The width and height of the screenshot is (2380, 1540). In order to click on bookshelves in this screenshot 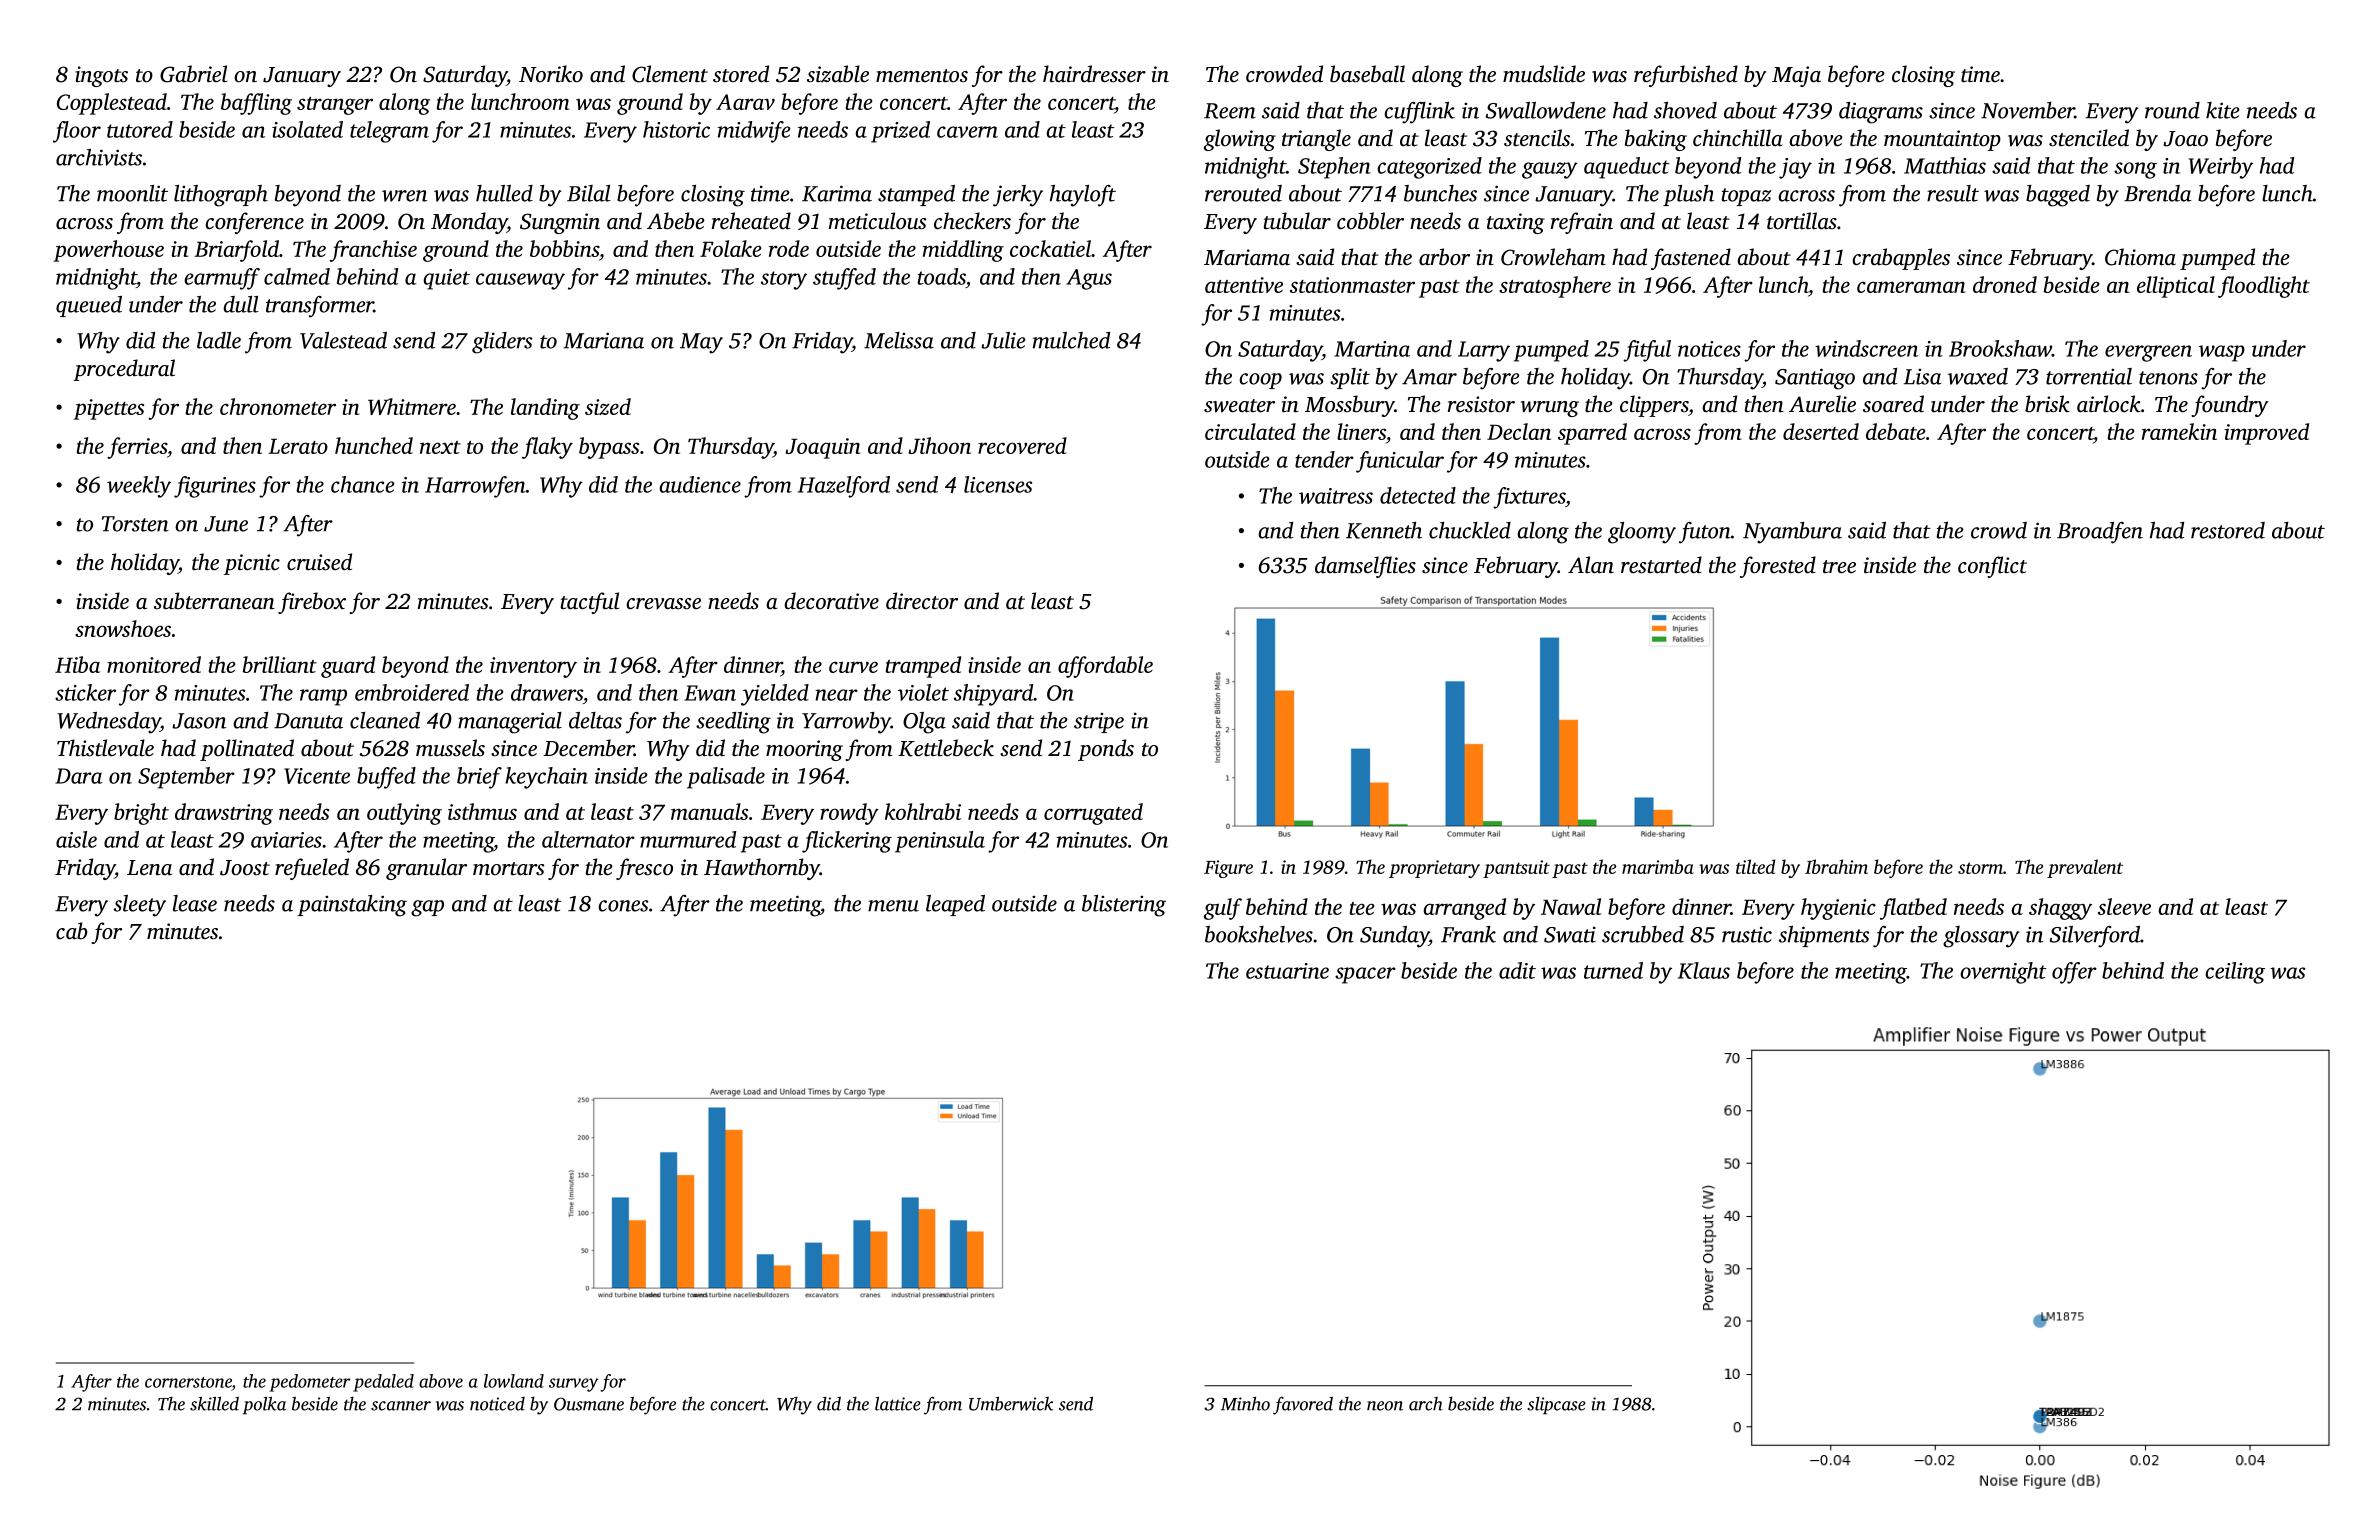, I will do `click(1259, 934)`.
